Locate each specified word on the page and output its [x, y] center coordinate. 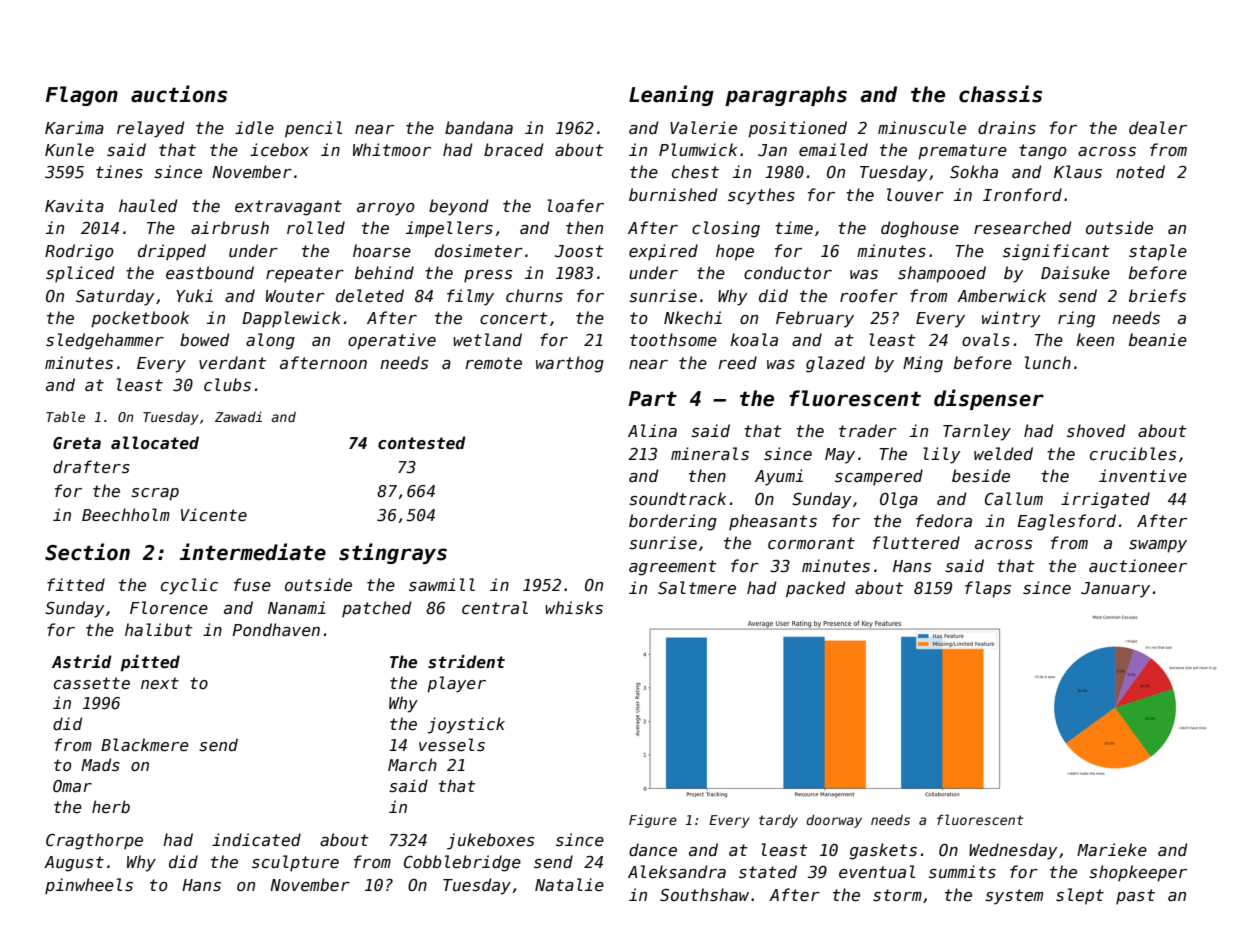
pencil [313, 129]
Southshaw [704, 895]
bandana [479, 127]
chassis [1000, 94]
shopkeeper [1138, 873]
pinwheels [89, 886]
